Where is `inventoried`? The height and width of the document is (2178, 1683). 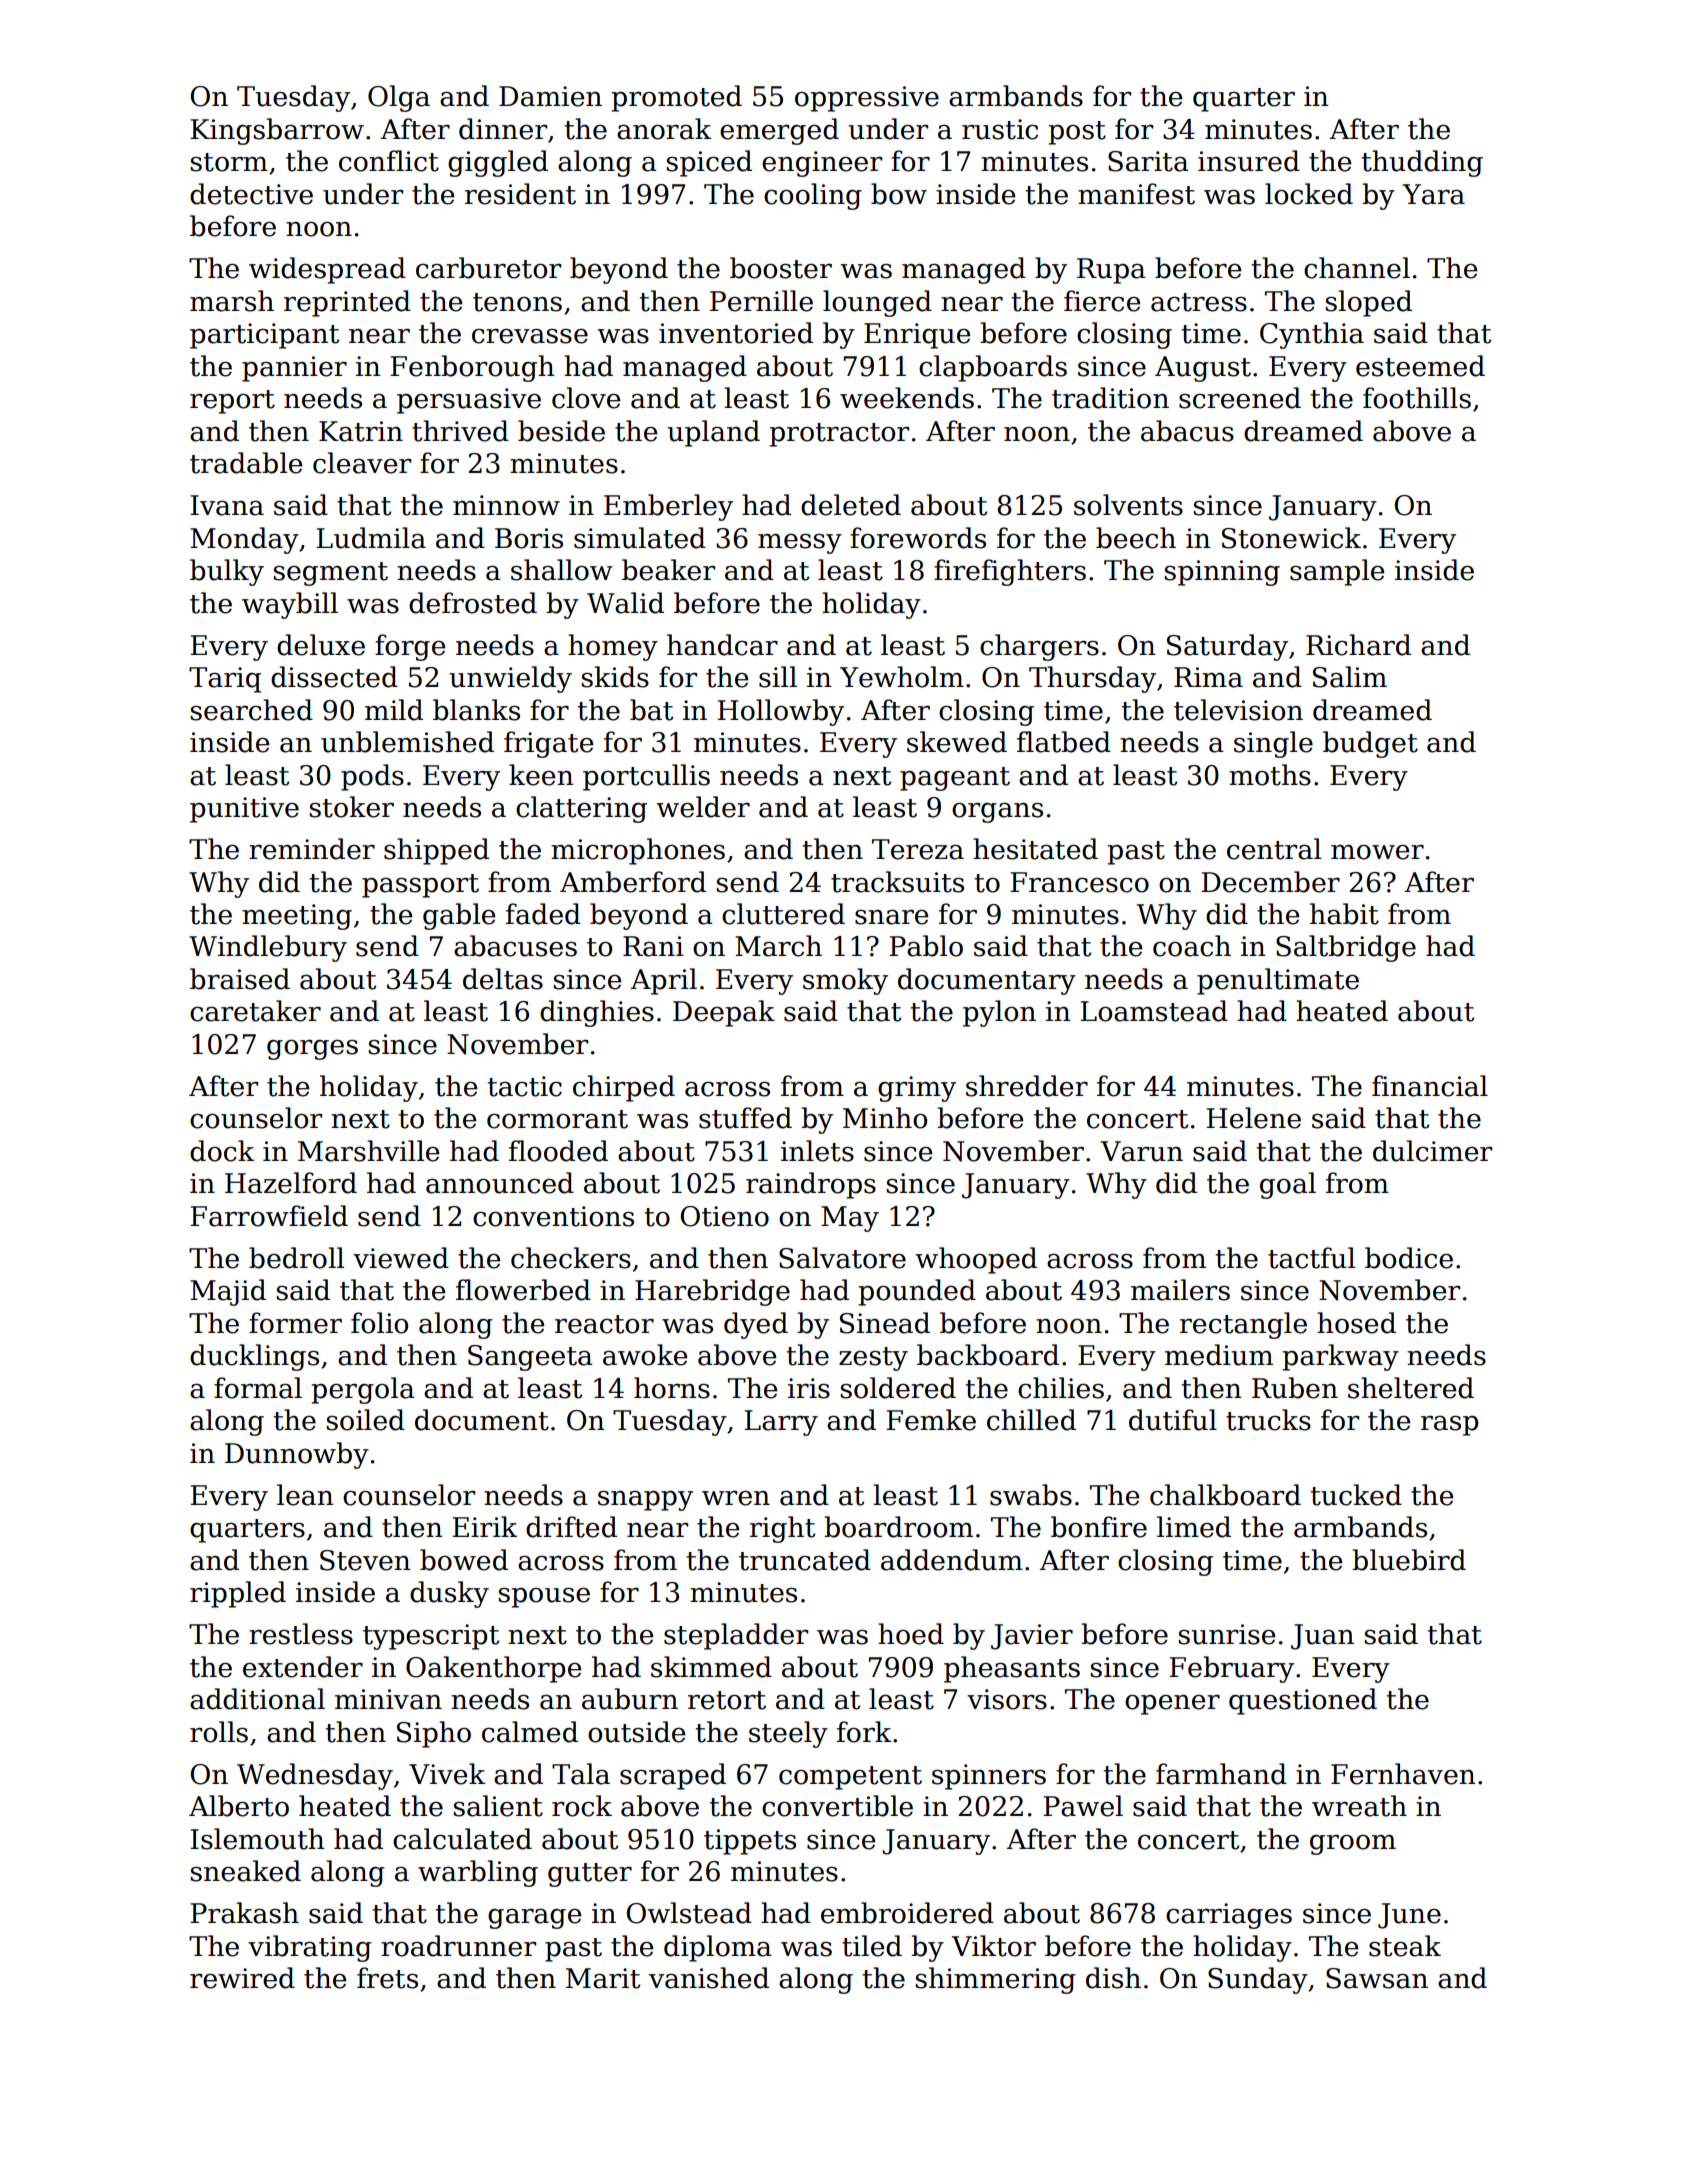
inventoried is located at coordinates (736, 333).
